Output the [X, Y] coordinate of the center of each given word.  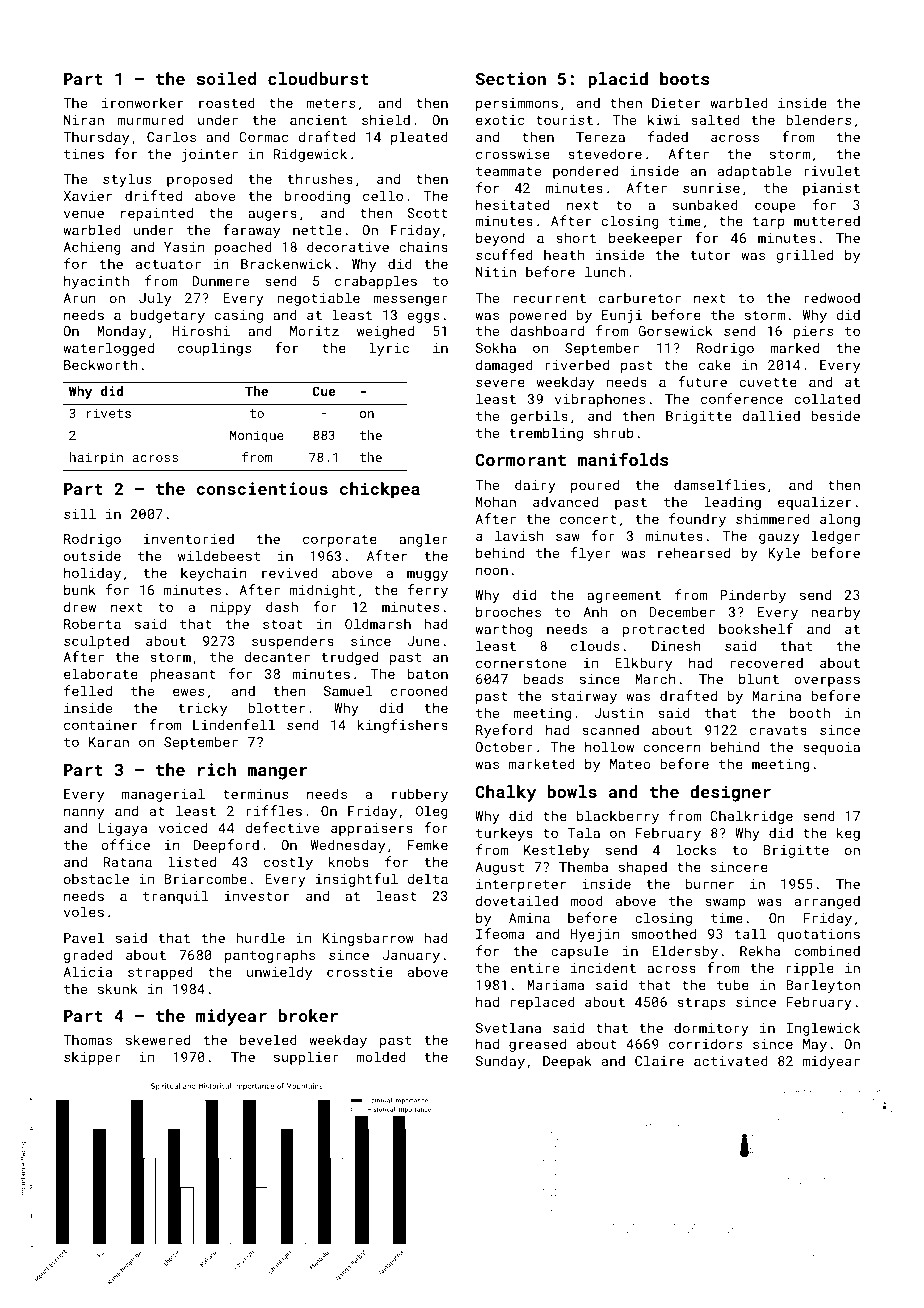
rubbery [420, 795]
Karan [109, 742]
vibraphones [600, 400]
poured [595, 486]
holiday [92, 574]
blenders [818, 119]
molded [381, 1056]
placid [618, 80]
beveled [268, 1039]
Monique [257, 436]
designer [730, 793]
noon [492, 571]
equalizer [814, 503]
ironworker [142, 102]
